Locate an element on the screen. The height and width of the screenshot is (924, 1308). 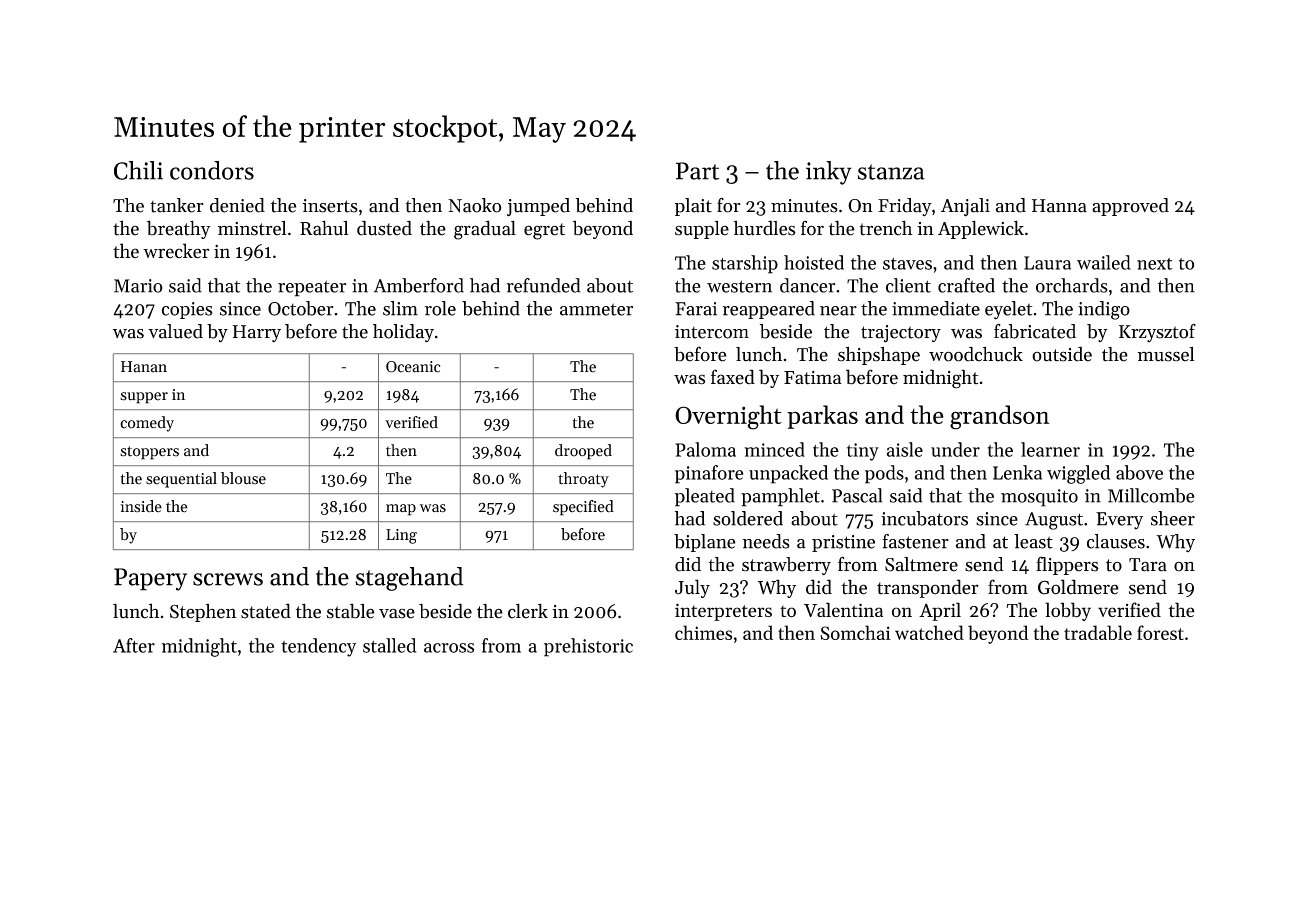
hurdles is located at coordinates (765, 228).
